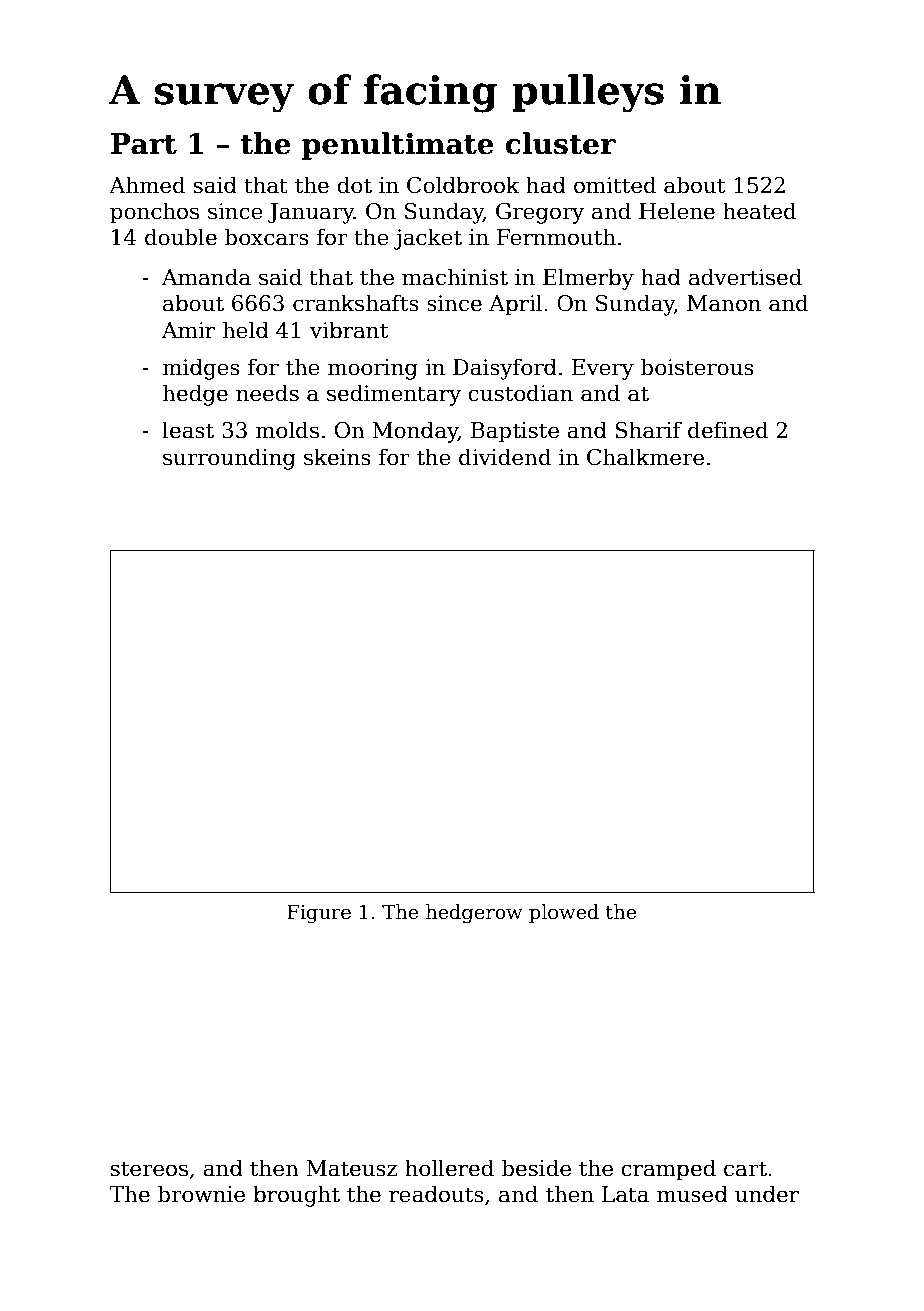 This document has width=924, height=1311. What do you see at coordinates (564, 913) in the document?
I see `plowed` at bounding box center [564, 913].
